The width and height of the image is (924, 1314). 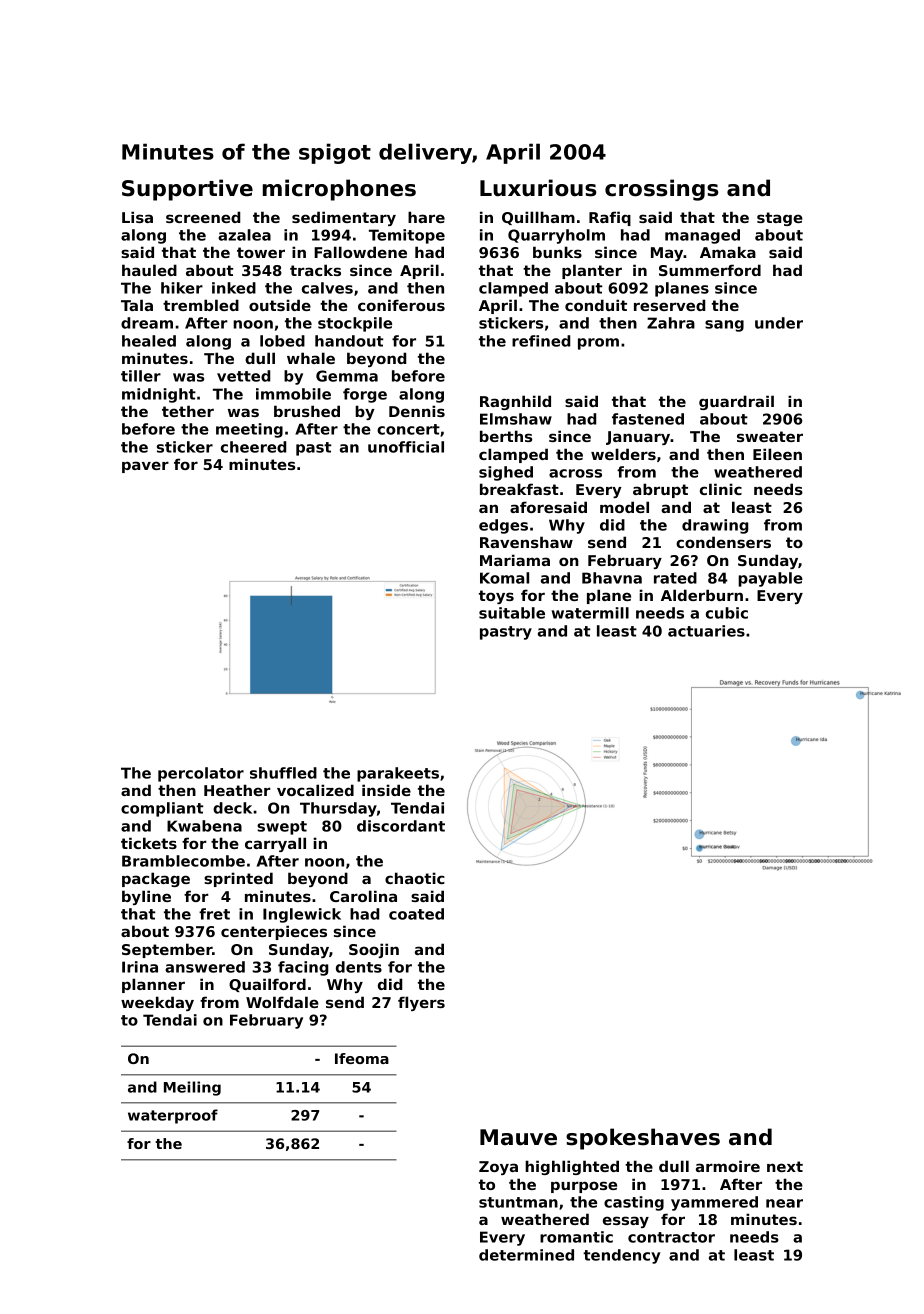 What do you see at coordinates (173, 1116) in the image?
I see `waterproof` at bounding box center [173, 1116].
